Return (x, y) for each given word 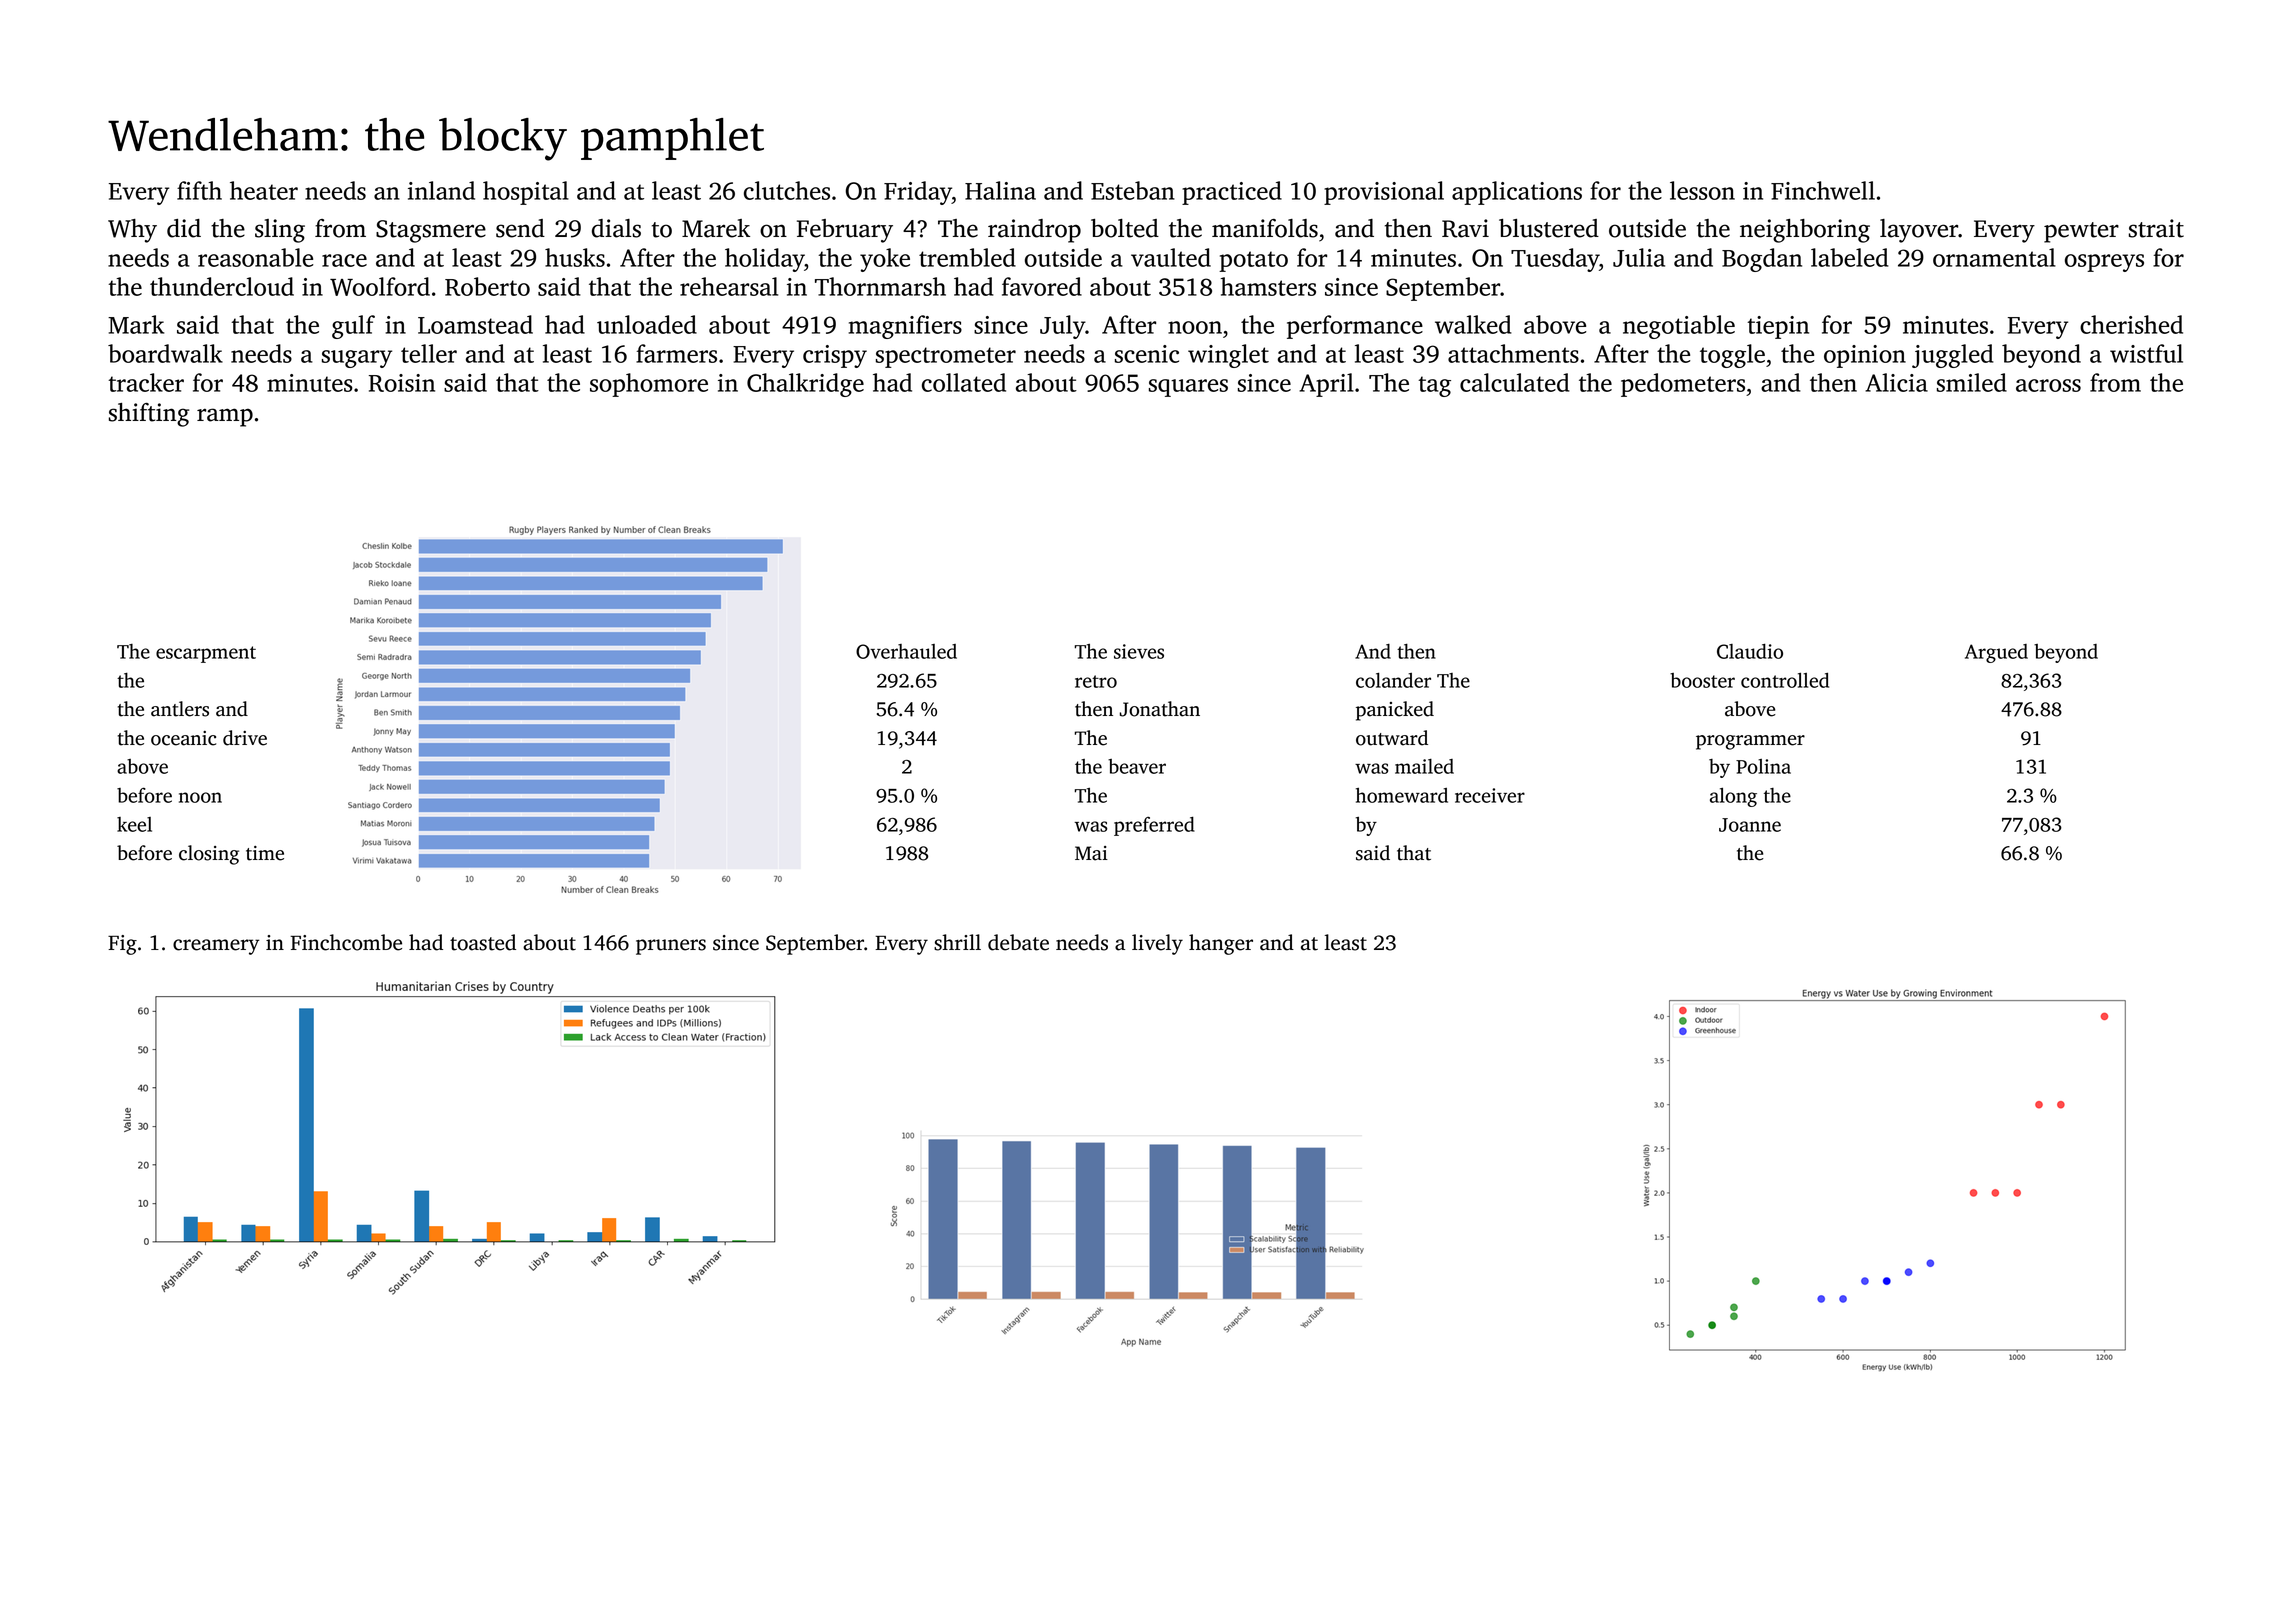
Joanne (1750, 825)
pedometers (1683, 385)
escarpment (206, 654)
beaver (1137, 766)
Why (132, 231)
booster (1702, 680)
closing (209, 855)
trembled (967, 257)
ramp (225, 417)
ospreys (2104, 263)
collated (964, 382)
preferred (1154, 826)
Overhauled (906, 651)
